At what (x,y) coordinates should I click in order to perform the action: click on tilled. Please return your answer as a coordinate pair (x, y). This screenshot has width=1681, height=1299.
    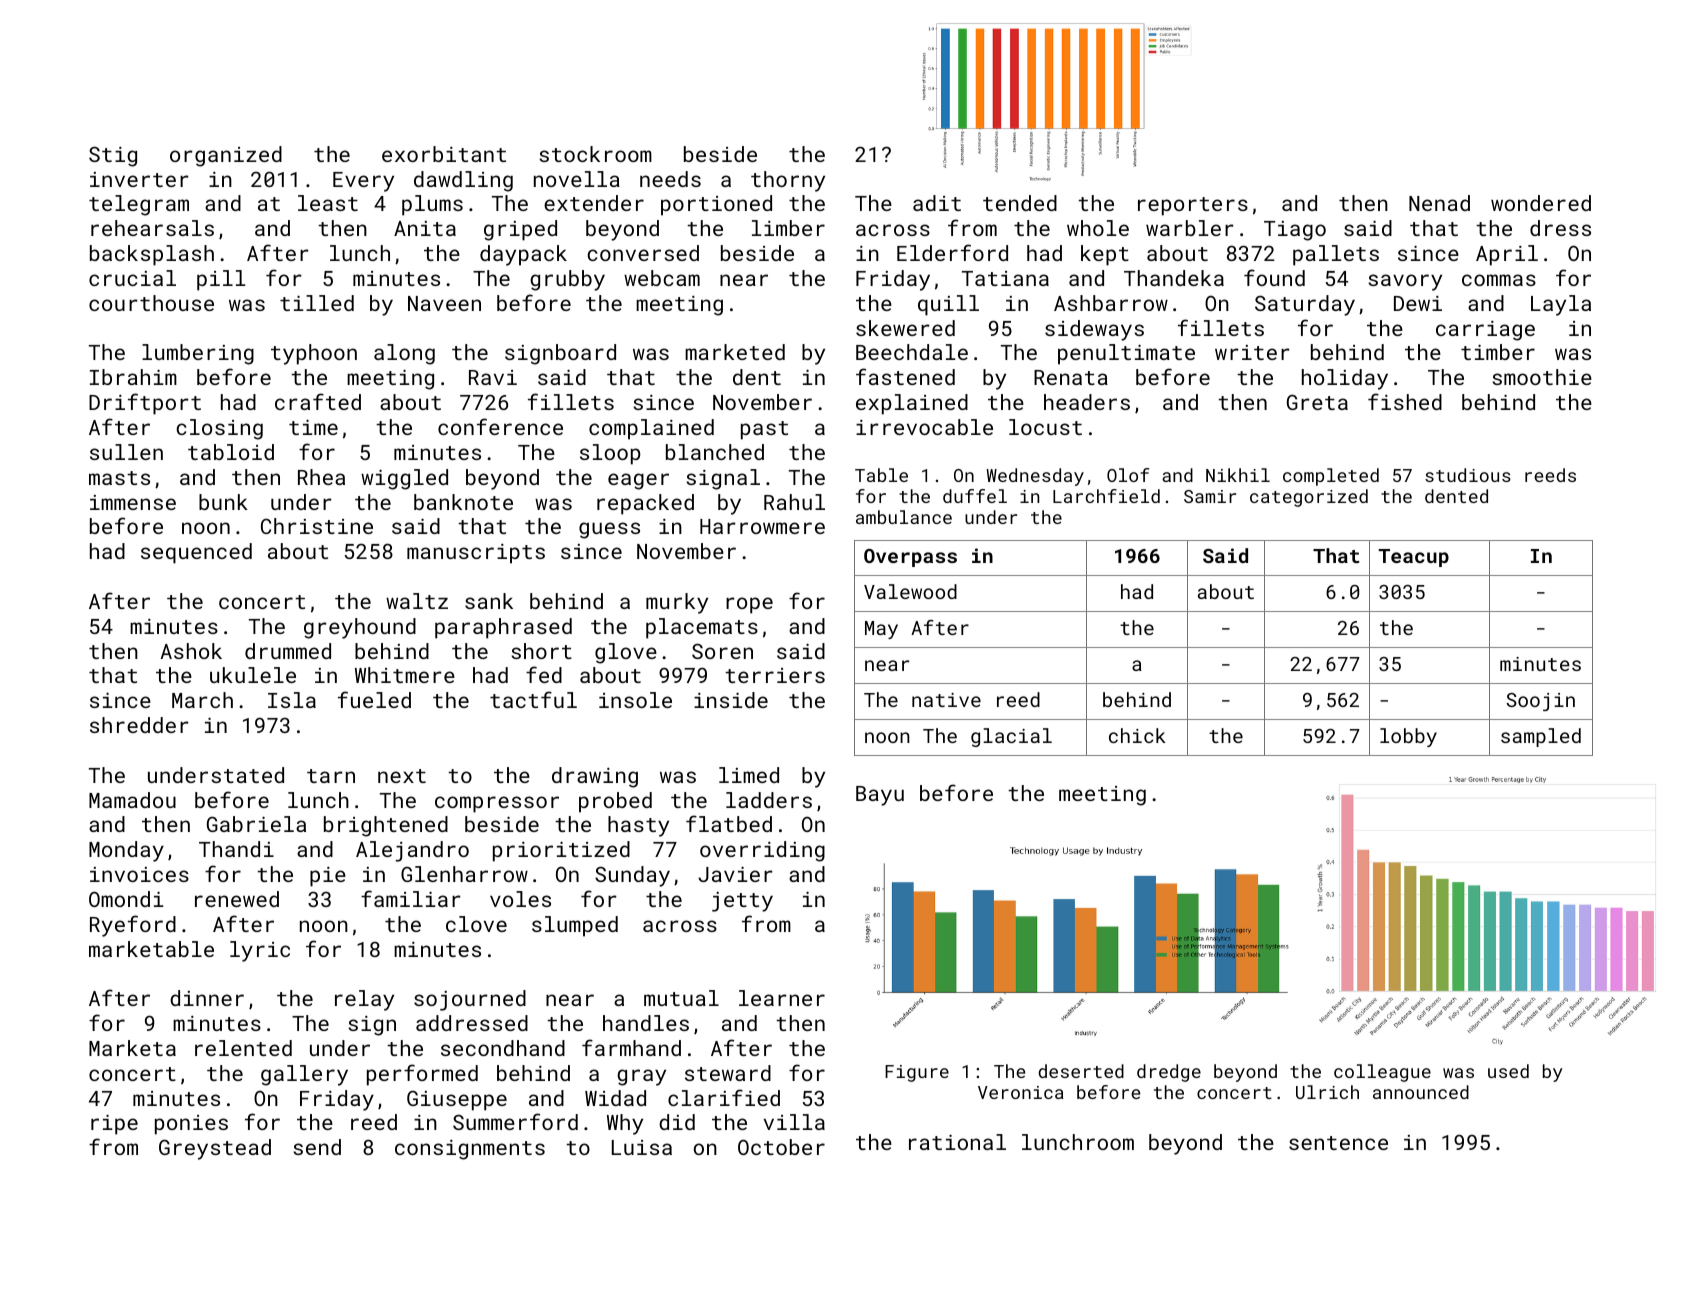
    Looking at the image, I should click on (317, 303).
